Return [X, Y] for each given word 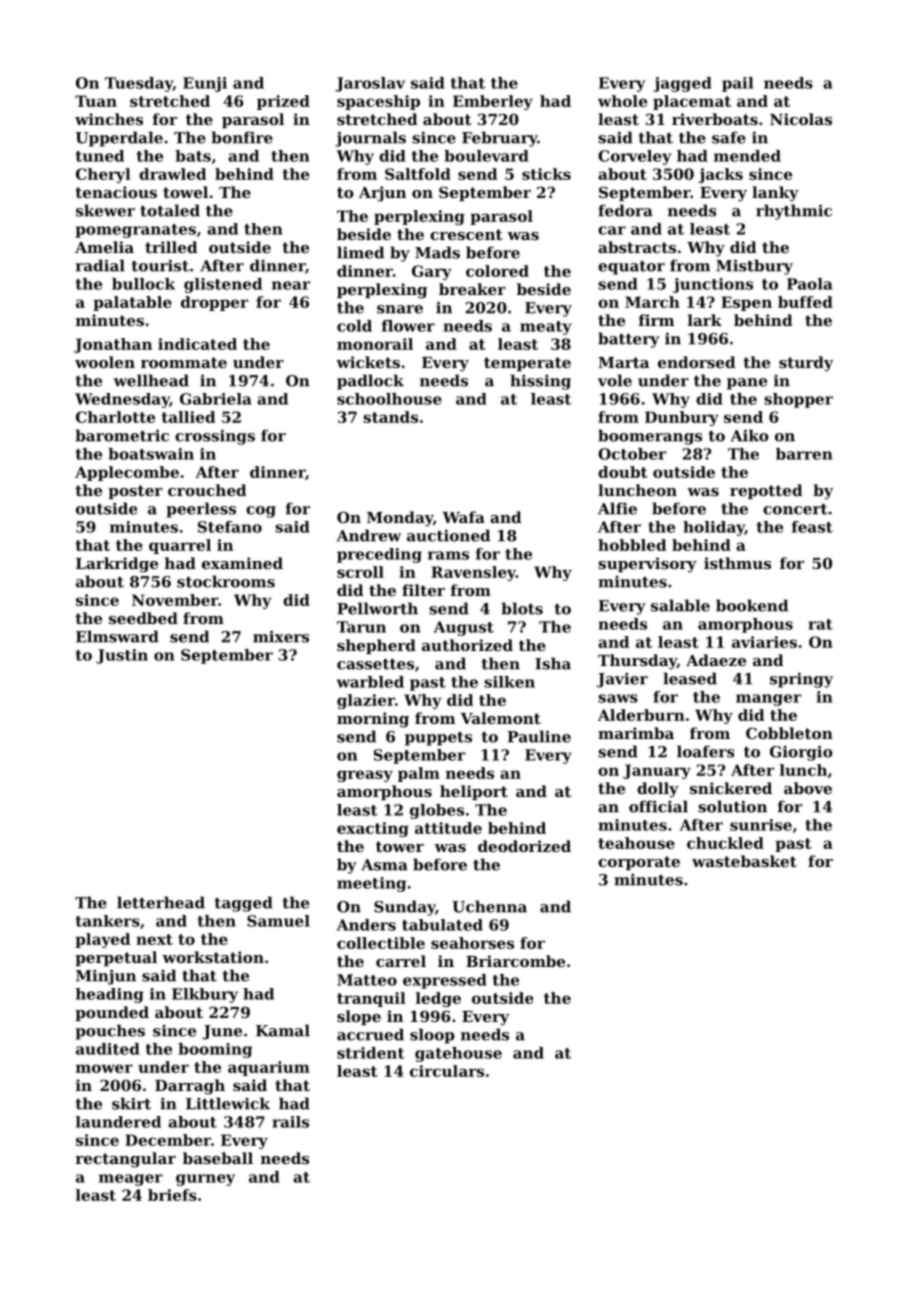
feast [812, 527]
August [464, 628]
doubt [623, 472]
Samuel [278, 921]
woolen [105, 362]
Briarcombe [515, 961]
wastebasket [744, 861]
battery [629, 340]
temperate [527, 364]
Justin [122, 656]
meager [131, 1180]
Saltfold [418, 174]
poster [135, 492]
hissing [540, 382]
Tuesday [139, 84]
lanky [775, 194]
